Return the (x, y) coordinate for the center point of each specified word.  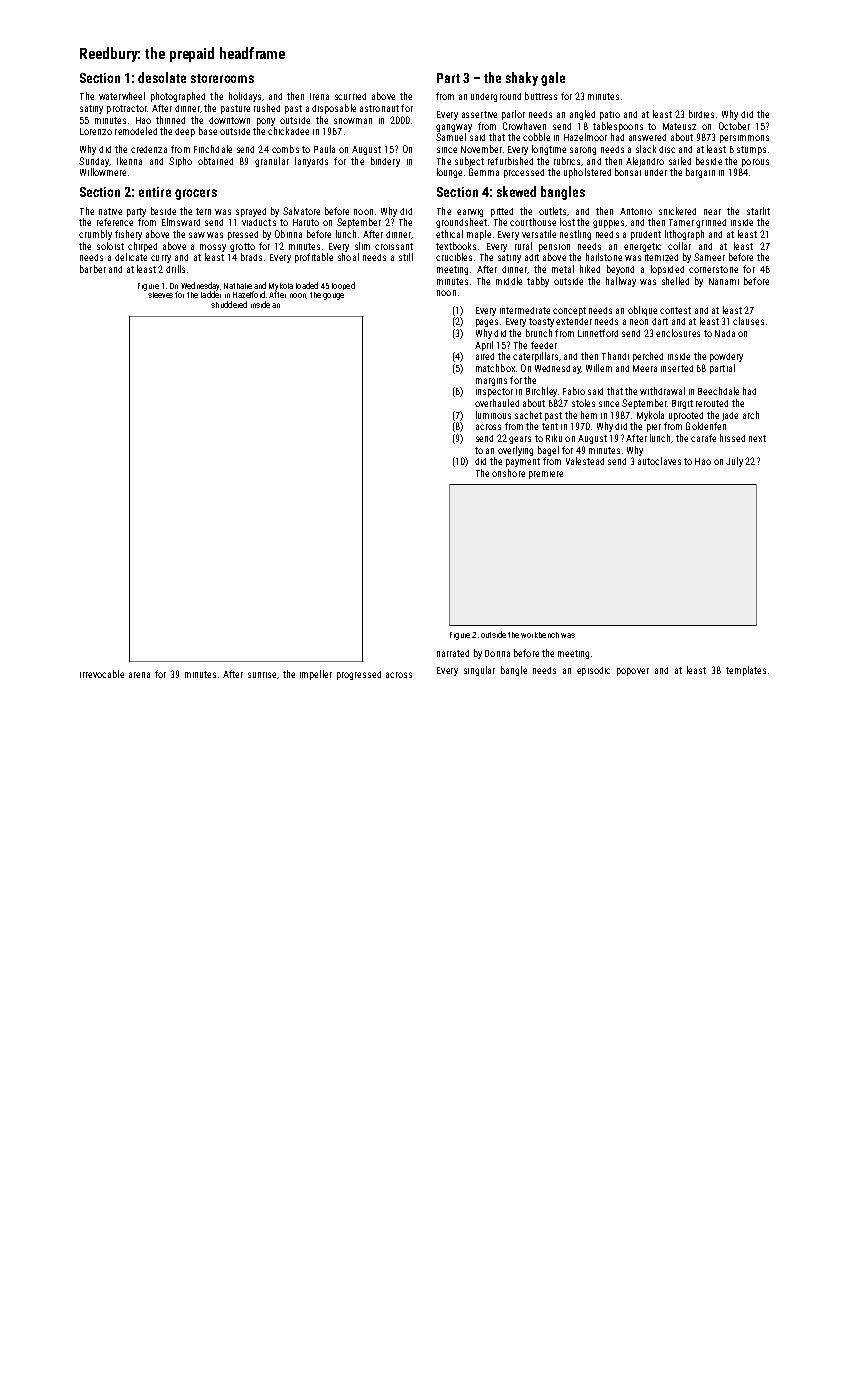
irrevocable (102, 674)
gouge (333, 296)
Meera (645, 368)
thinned (170, 120)
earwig (470, 213)
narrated (453, 653)
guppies (608, 224)
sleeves (160, 295)
